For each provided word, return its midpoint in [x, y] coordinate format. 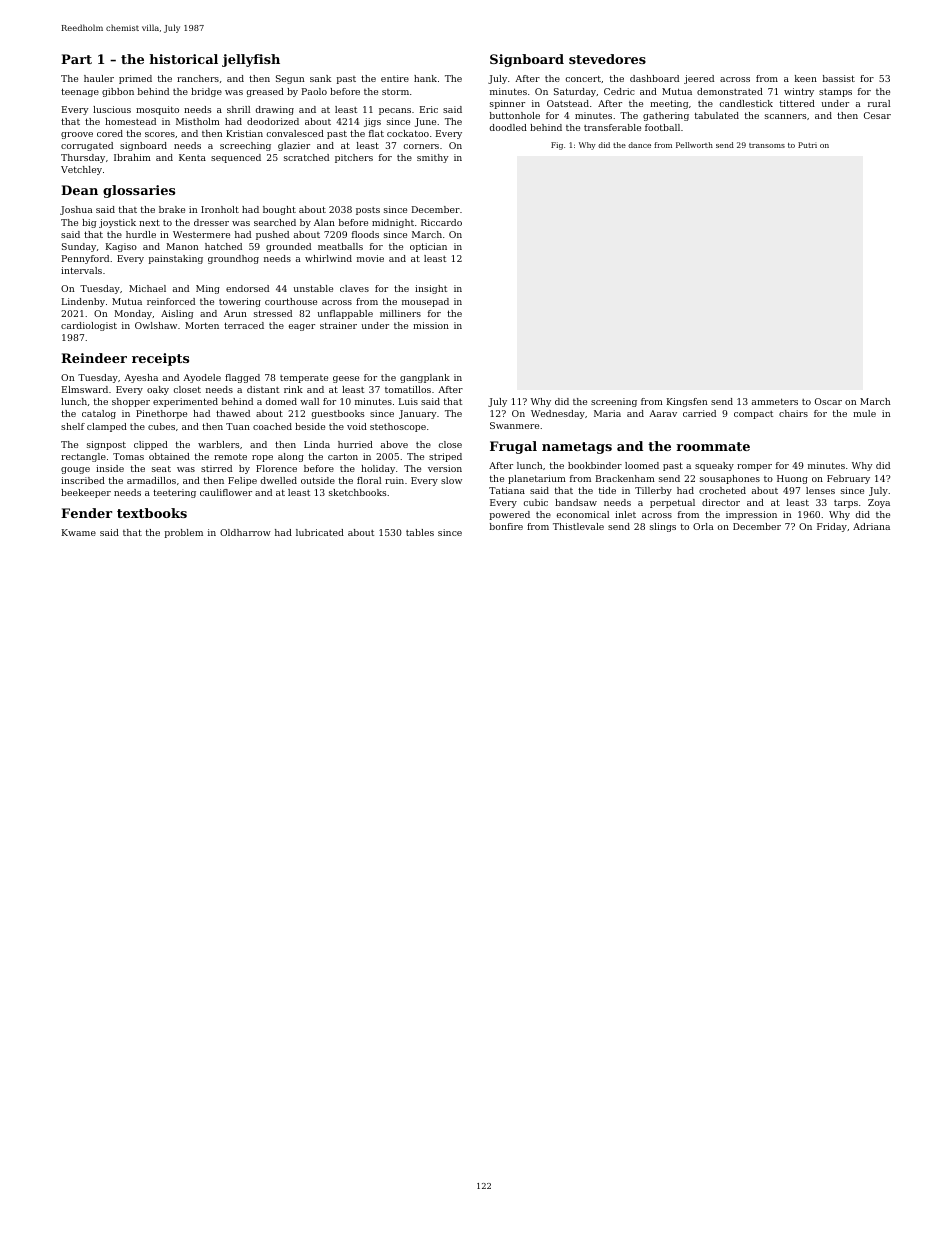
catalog [99, 414]
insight [431, 289]
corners [421, 146]
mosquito [157, 110]
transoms [767, 145]
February [848, 479]
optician [428, 247]
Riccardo [441, 222]
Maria [607, 413]
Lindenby [83, 302]
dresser [211, 222]
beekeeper [86, 493]
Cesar [877, 115]
